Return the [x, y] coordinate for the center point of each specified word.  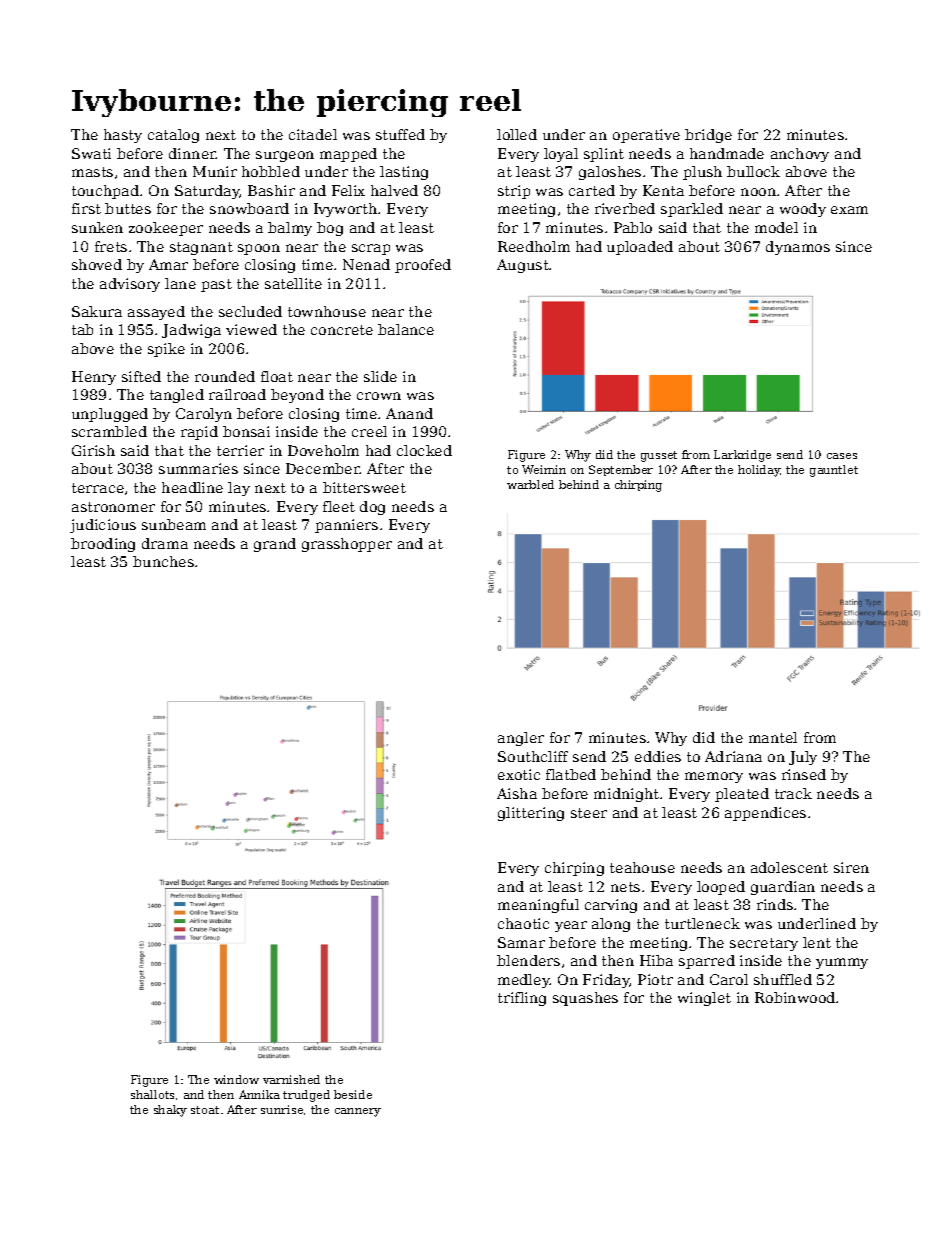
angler [521, 739]
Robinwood [795, 997]
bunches [163, 561]
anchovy [800, 155]
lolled [517, 134]
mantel [773, 737]
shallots [152, 1094]
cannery [358, 1112]
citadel [313, 134]
